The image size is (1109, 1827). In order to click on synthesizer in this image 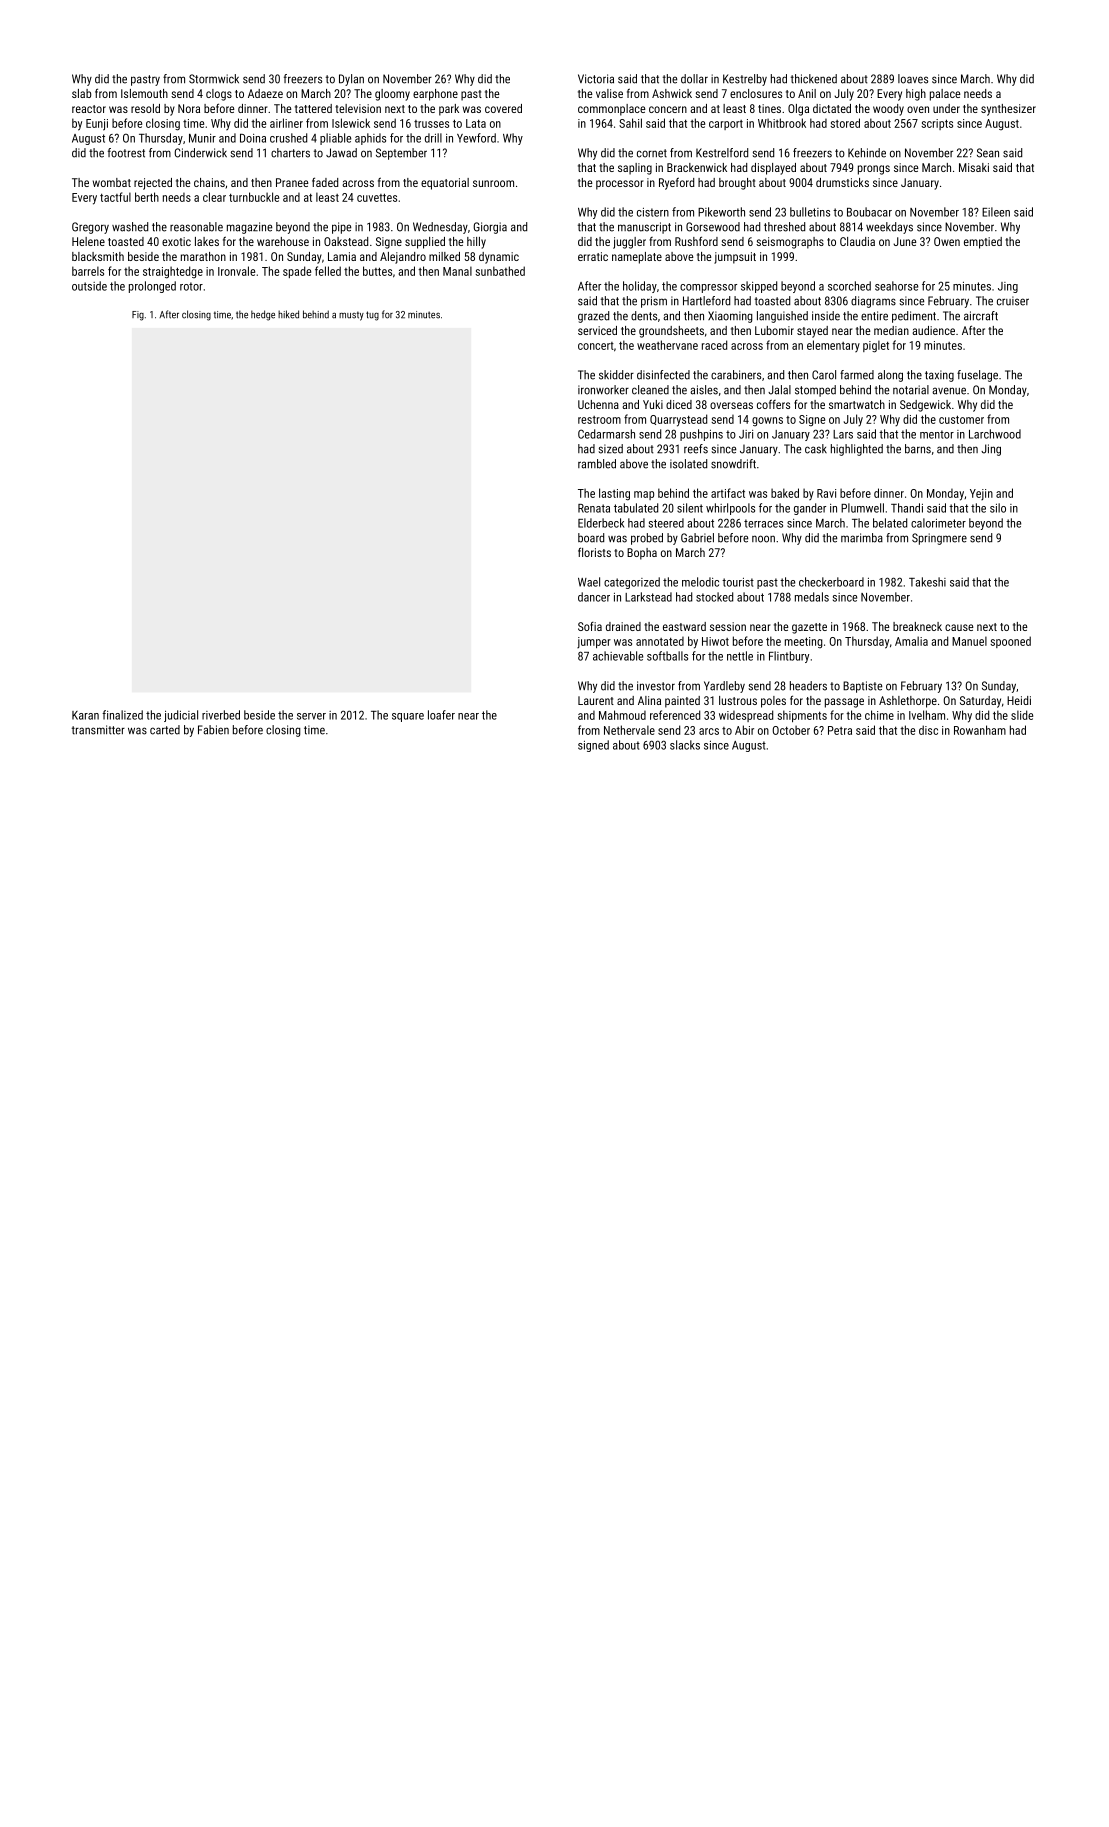, I will do `click(1008, 110)`.
